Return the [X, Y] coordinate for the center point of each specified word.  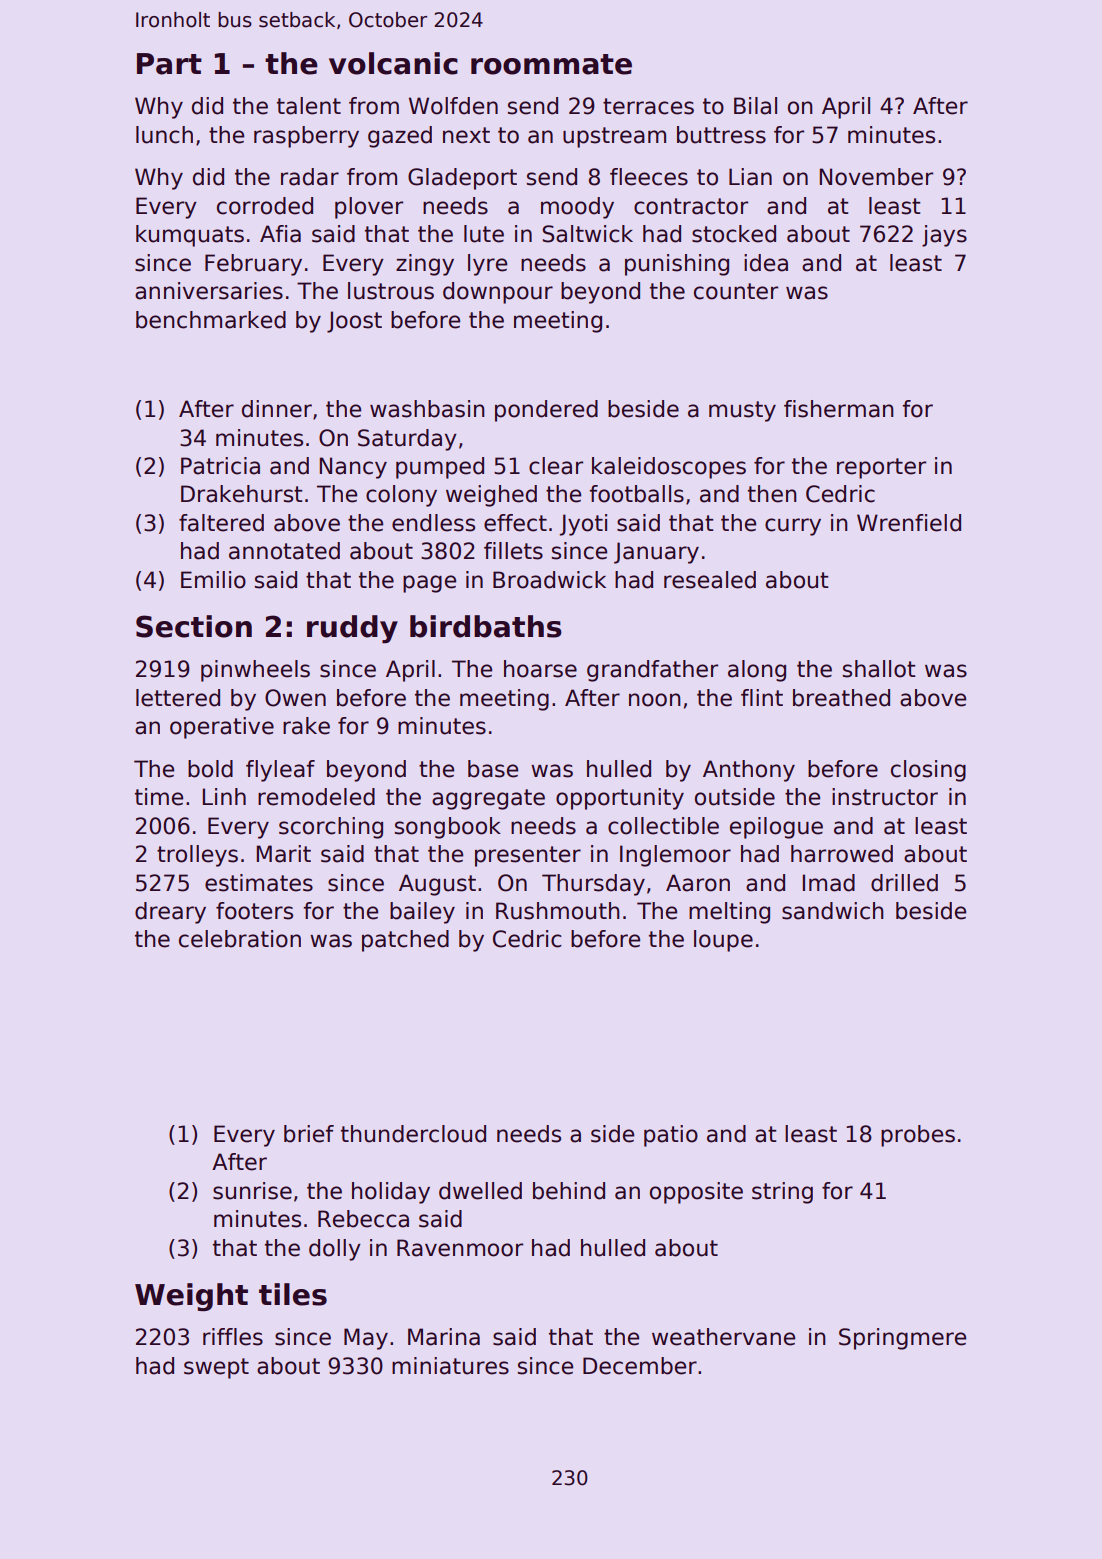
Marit [283, 854]
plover [369, 208]
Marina [444, 1337]
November [876, 177]
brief [309, 1134]
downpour [498, 293]
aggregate [488, 799]
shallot [879, 669]
